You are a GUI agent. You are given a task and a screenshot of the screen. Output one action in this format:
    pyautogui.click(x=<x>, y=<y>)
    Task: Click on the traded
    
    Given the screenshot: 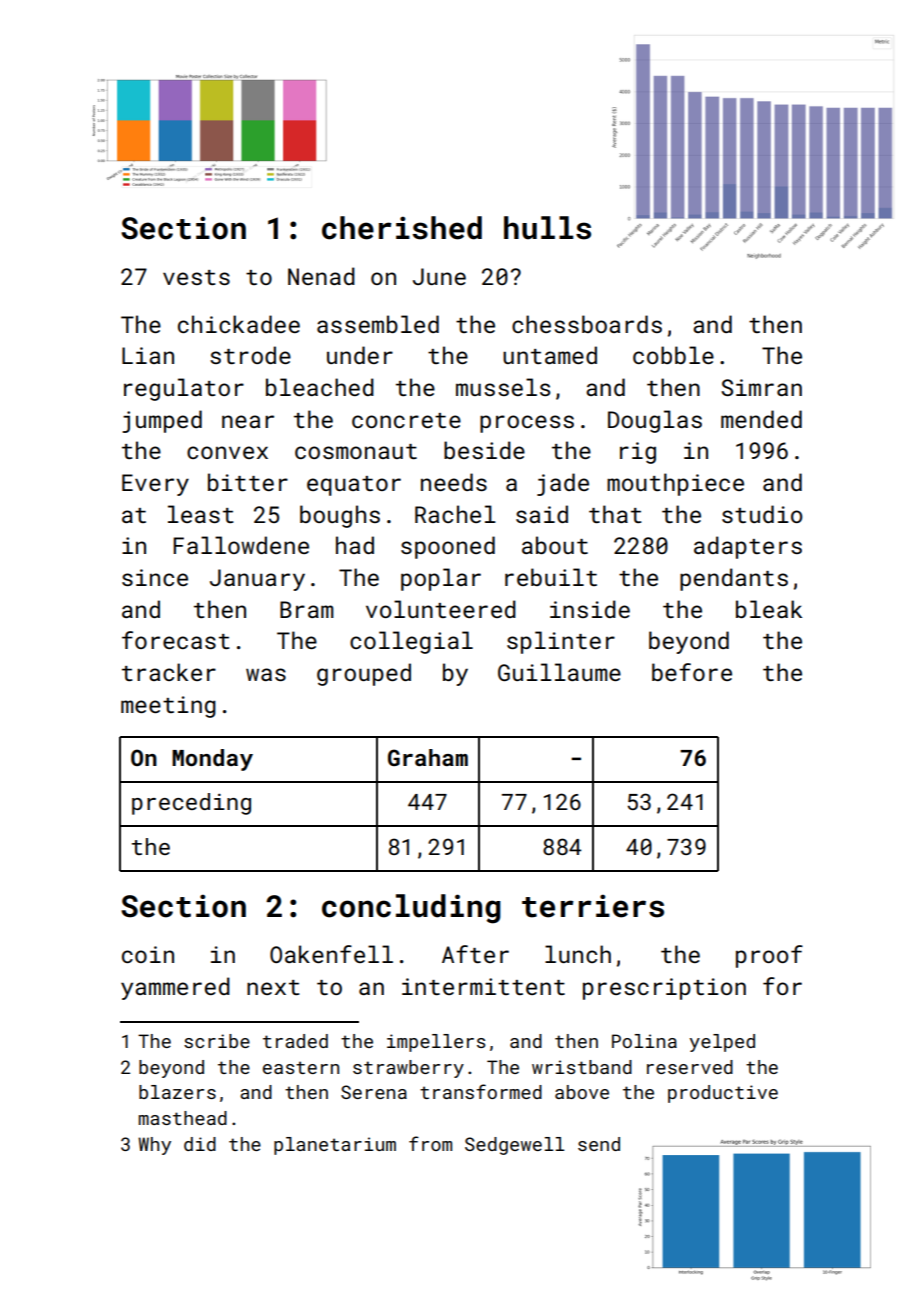 What is the action you would take?
    pyautogui.click(x=295, y=1041)
